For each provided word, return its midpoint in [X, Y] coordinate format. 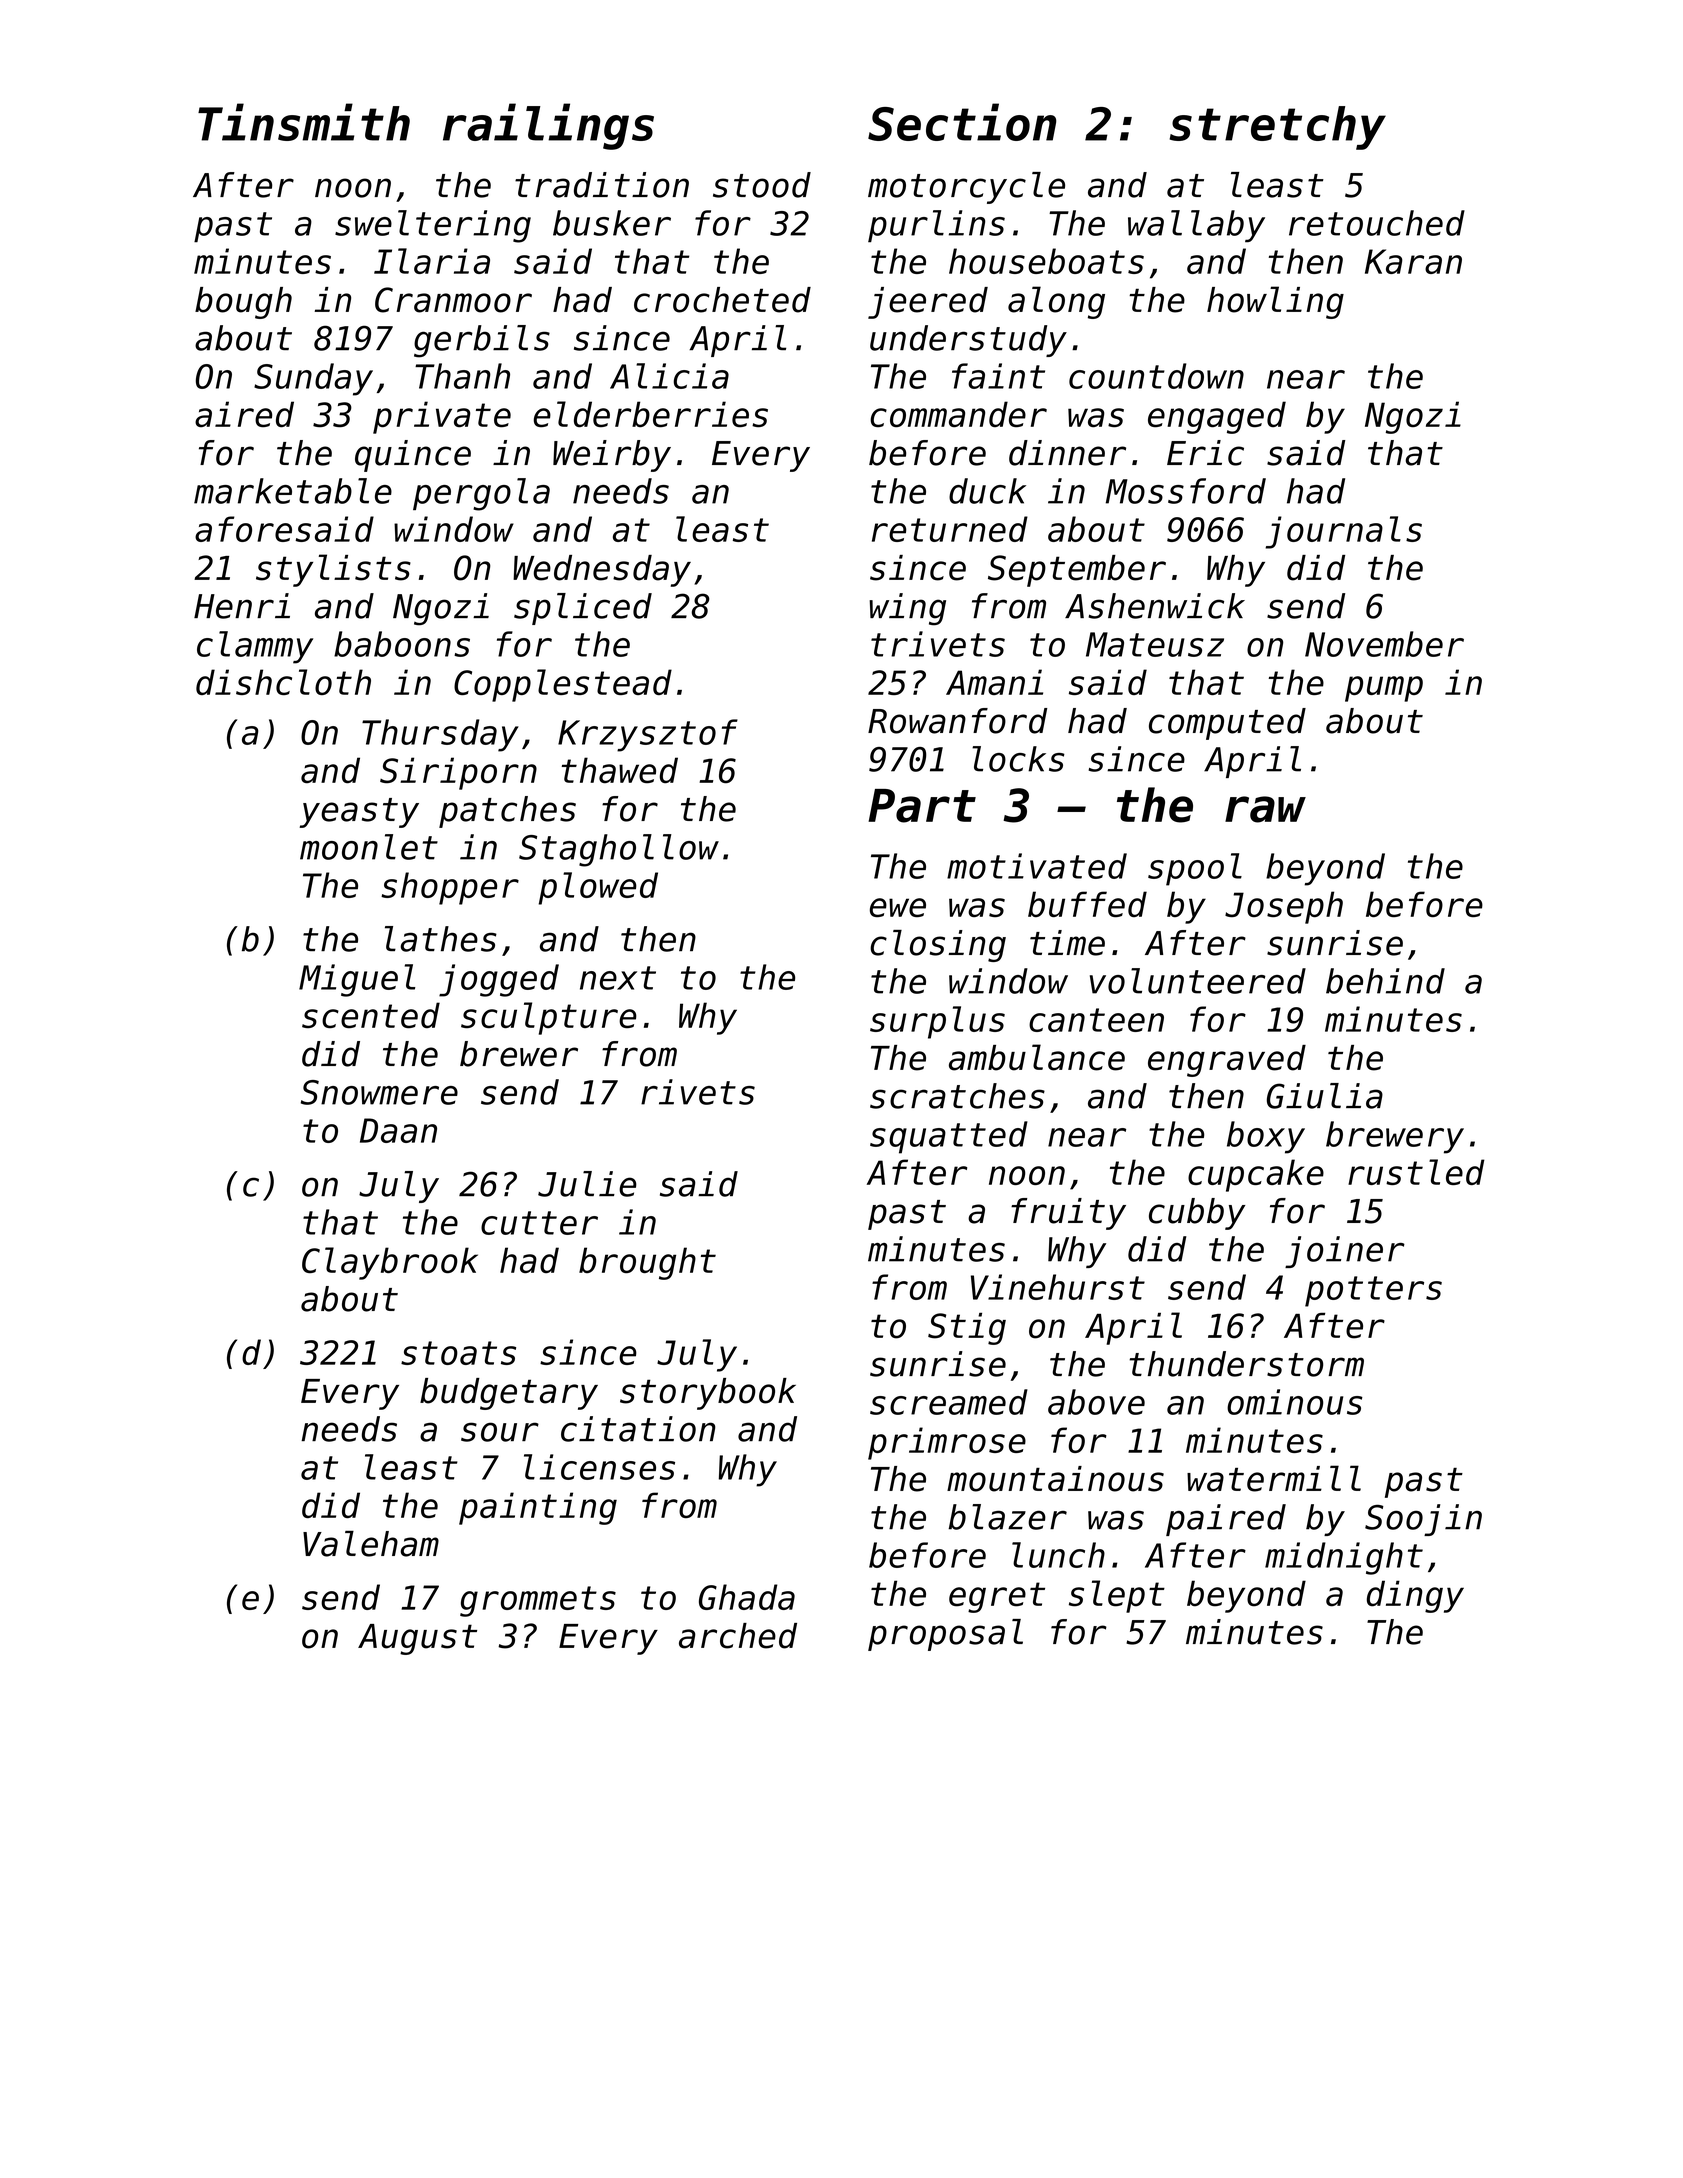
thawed [620, 770]
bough [243, 303]
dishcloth [283, 682]
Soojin [1423, 1520]
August [417, 1639]
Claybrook [390, 1263]
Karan [1413, 261]
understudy [968, 341]
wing [907, 609]
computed [1227, 724]
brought [647, 1263]
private [442, 417]
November [1384, 644]
